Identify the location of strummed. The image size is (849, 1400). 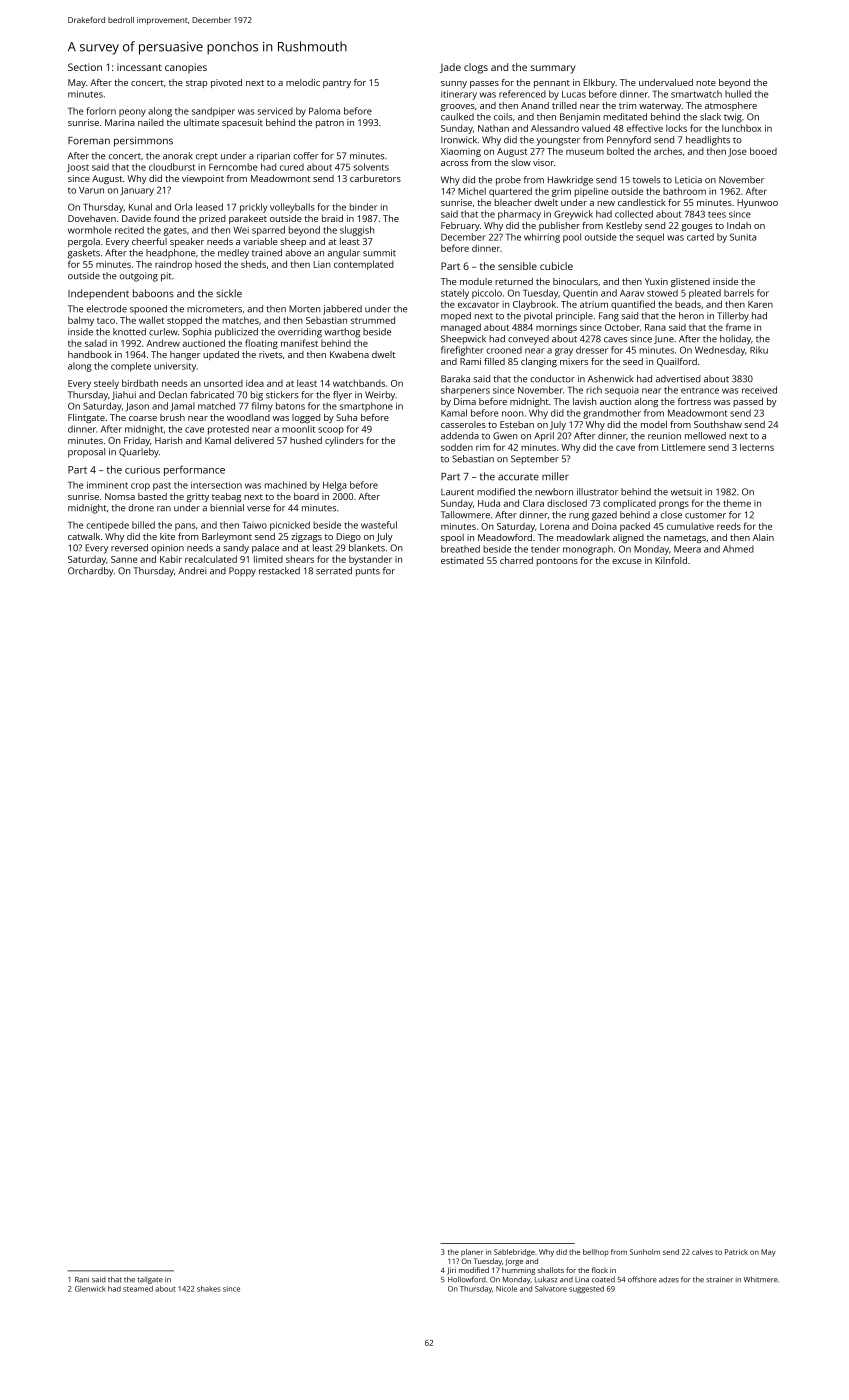
(373, 320).
